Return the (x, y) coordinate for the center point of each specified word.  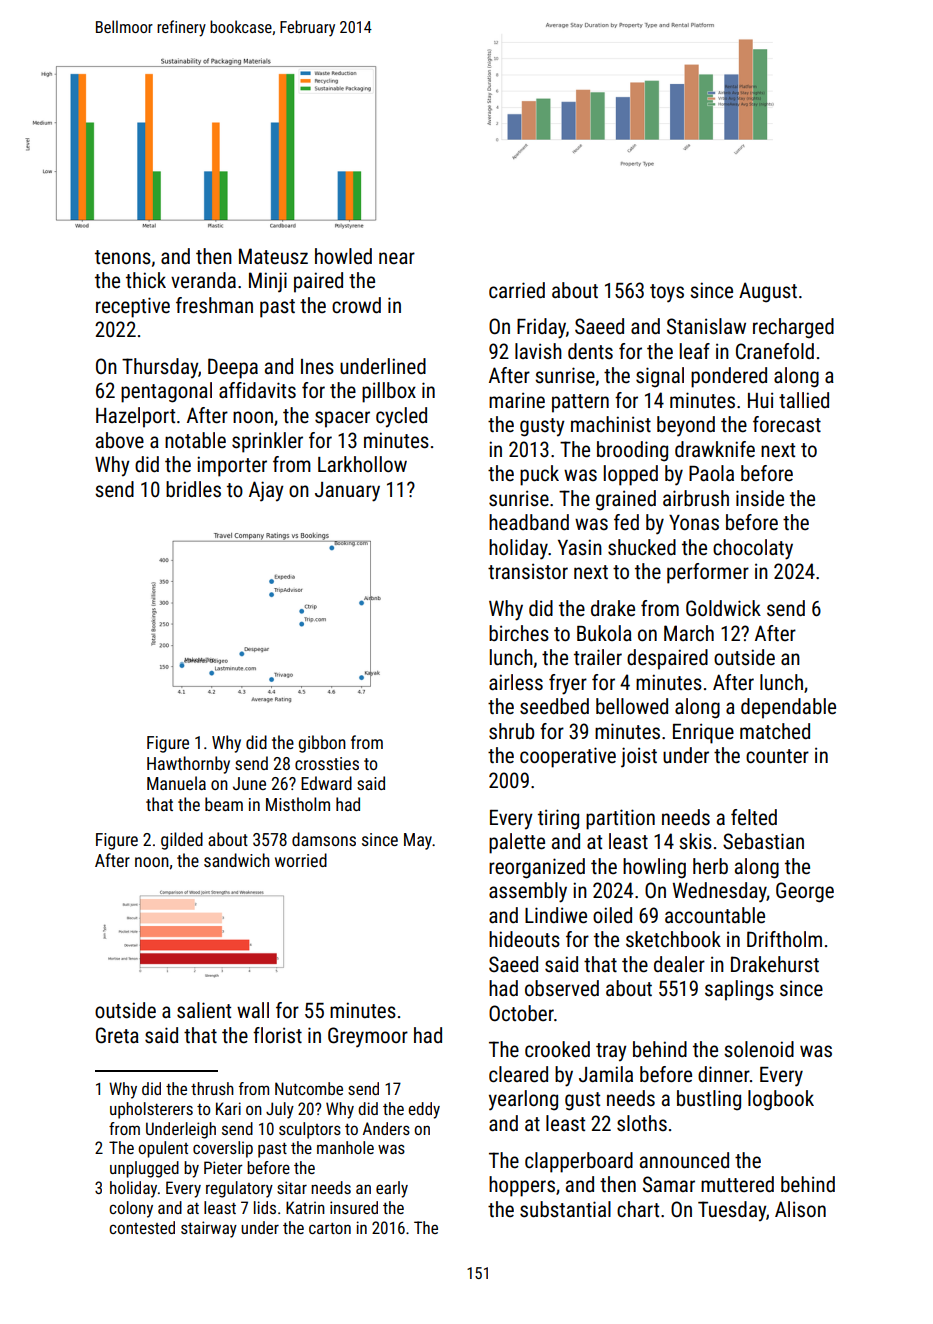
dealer (679, 964)
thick (146, 280)
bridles (193, 489)
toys (667, 293)
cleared (518, 1074)
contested (142, 1227)
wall (253, 1010)
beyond (686, 426)
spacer (342, 419)
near (397, 258)
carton (330, 1228)
